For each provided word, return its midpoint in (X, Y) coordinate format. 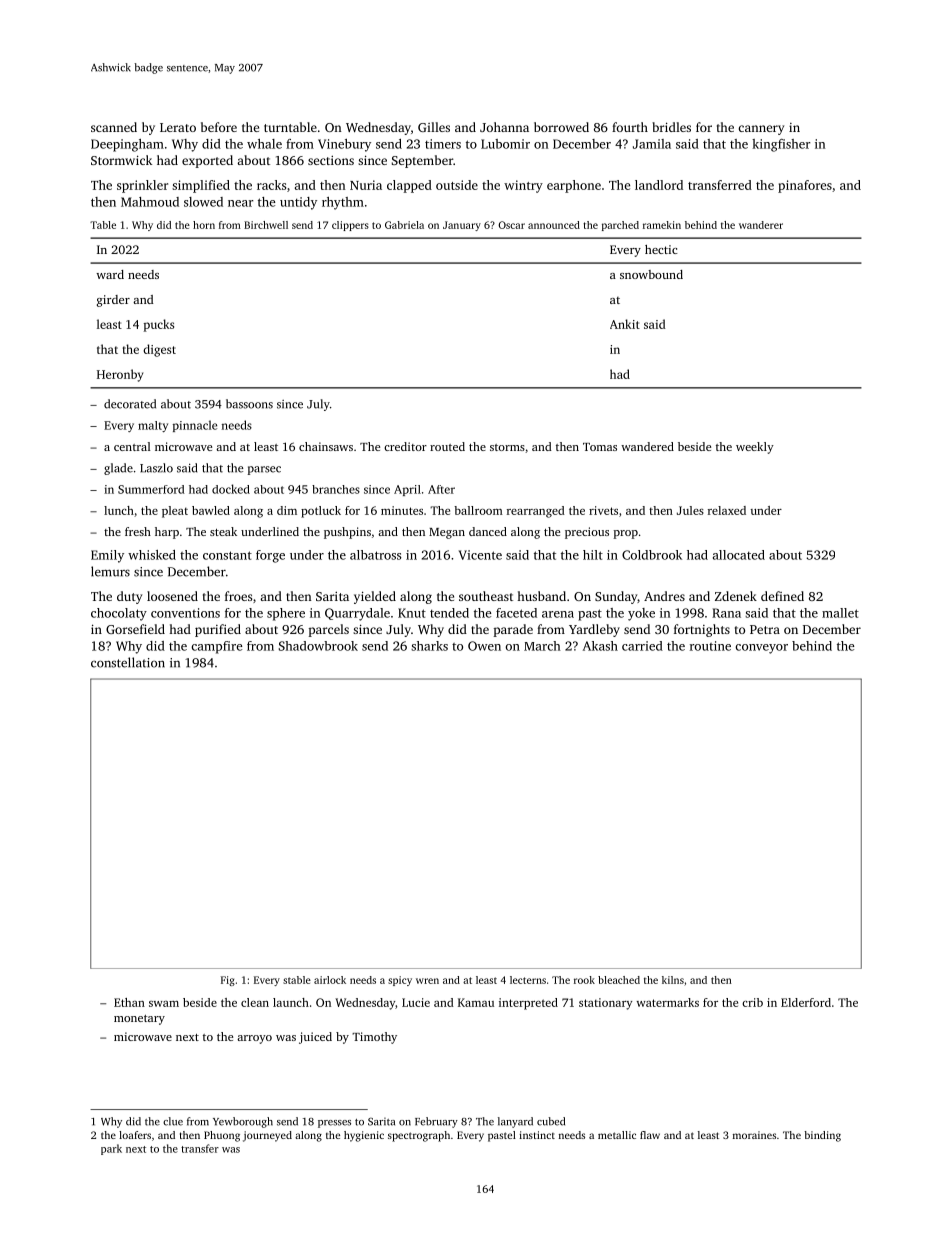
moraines (754, 1135)
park (111, 1149)
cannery (761, 130)
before (219, 127)
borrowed (561, 127)
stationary (605, 1004)
